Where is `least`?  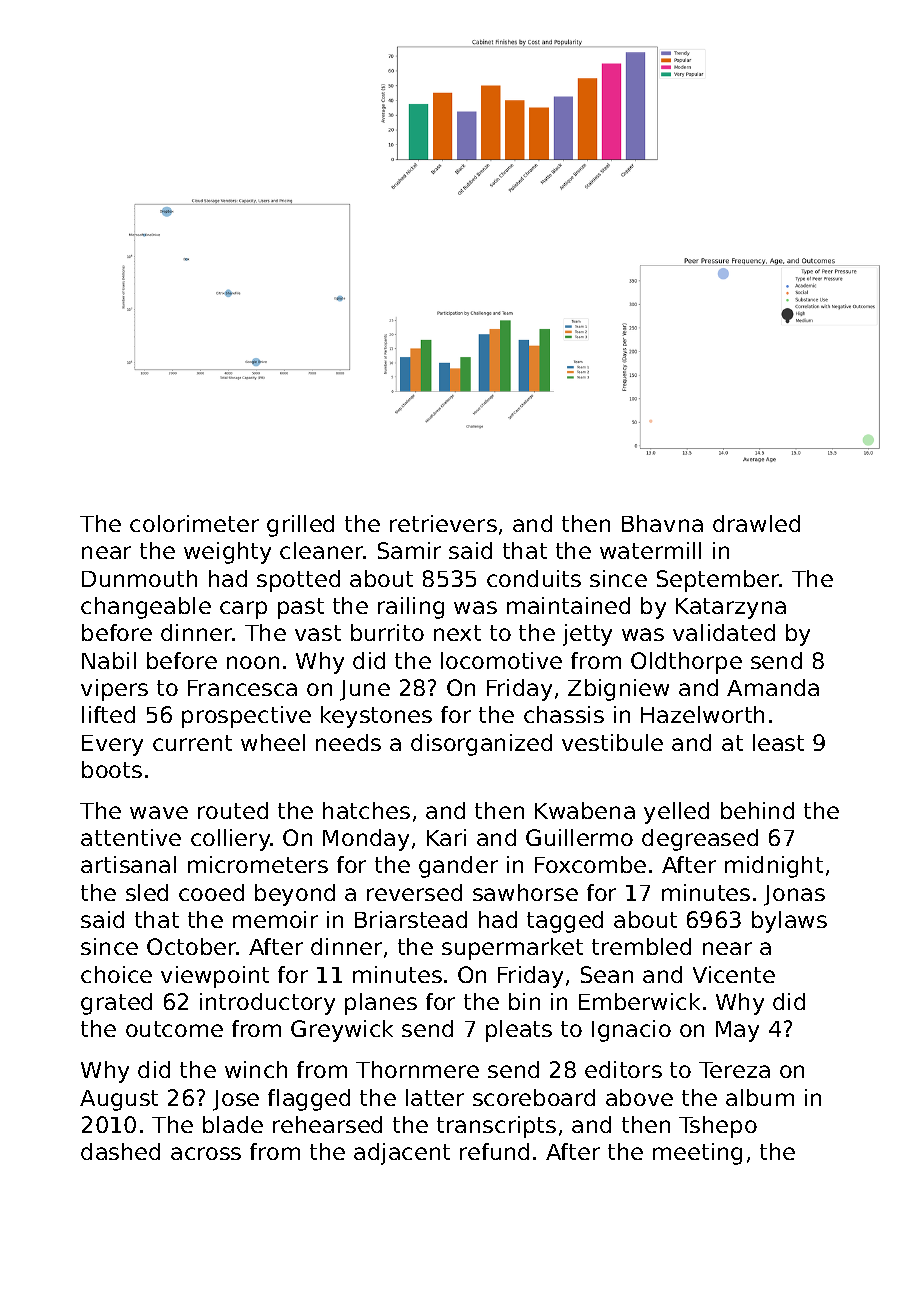 least is located at coordinates (778, 742).
